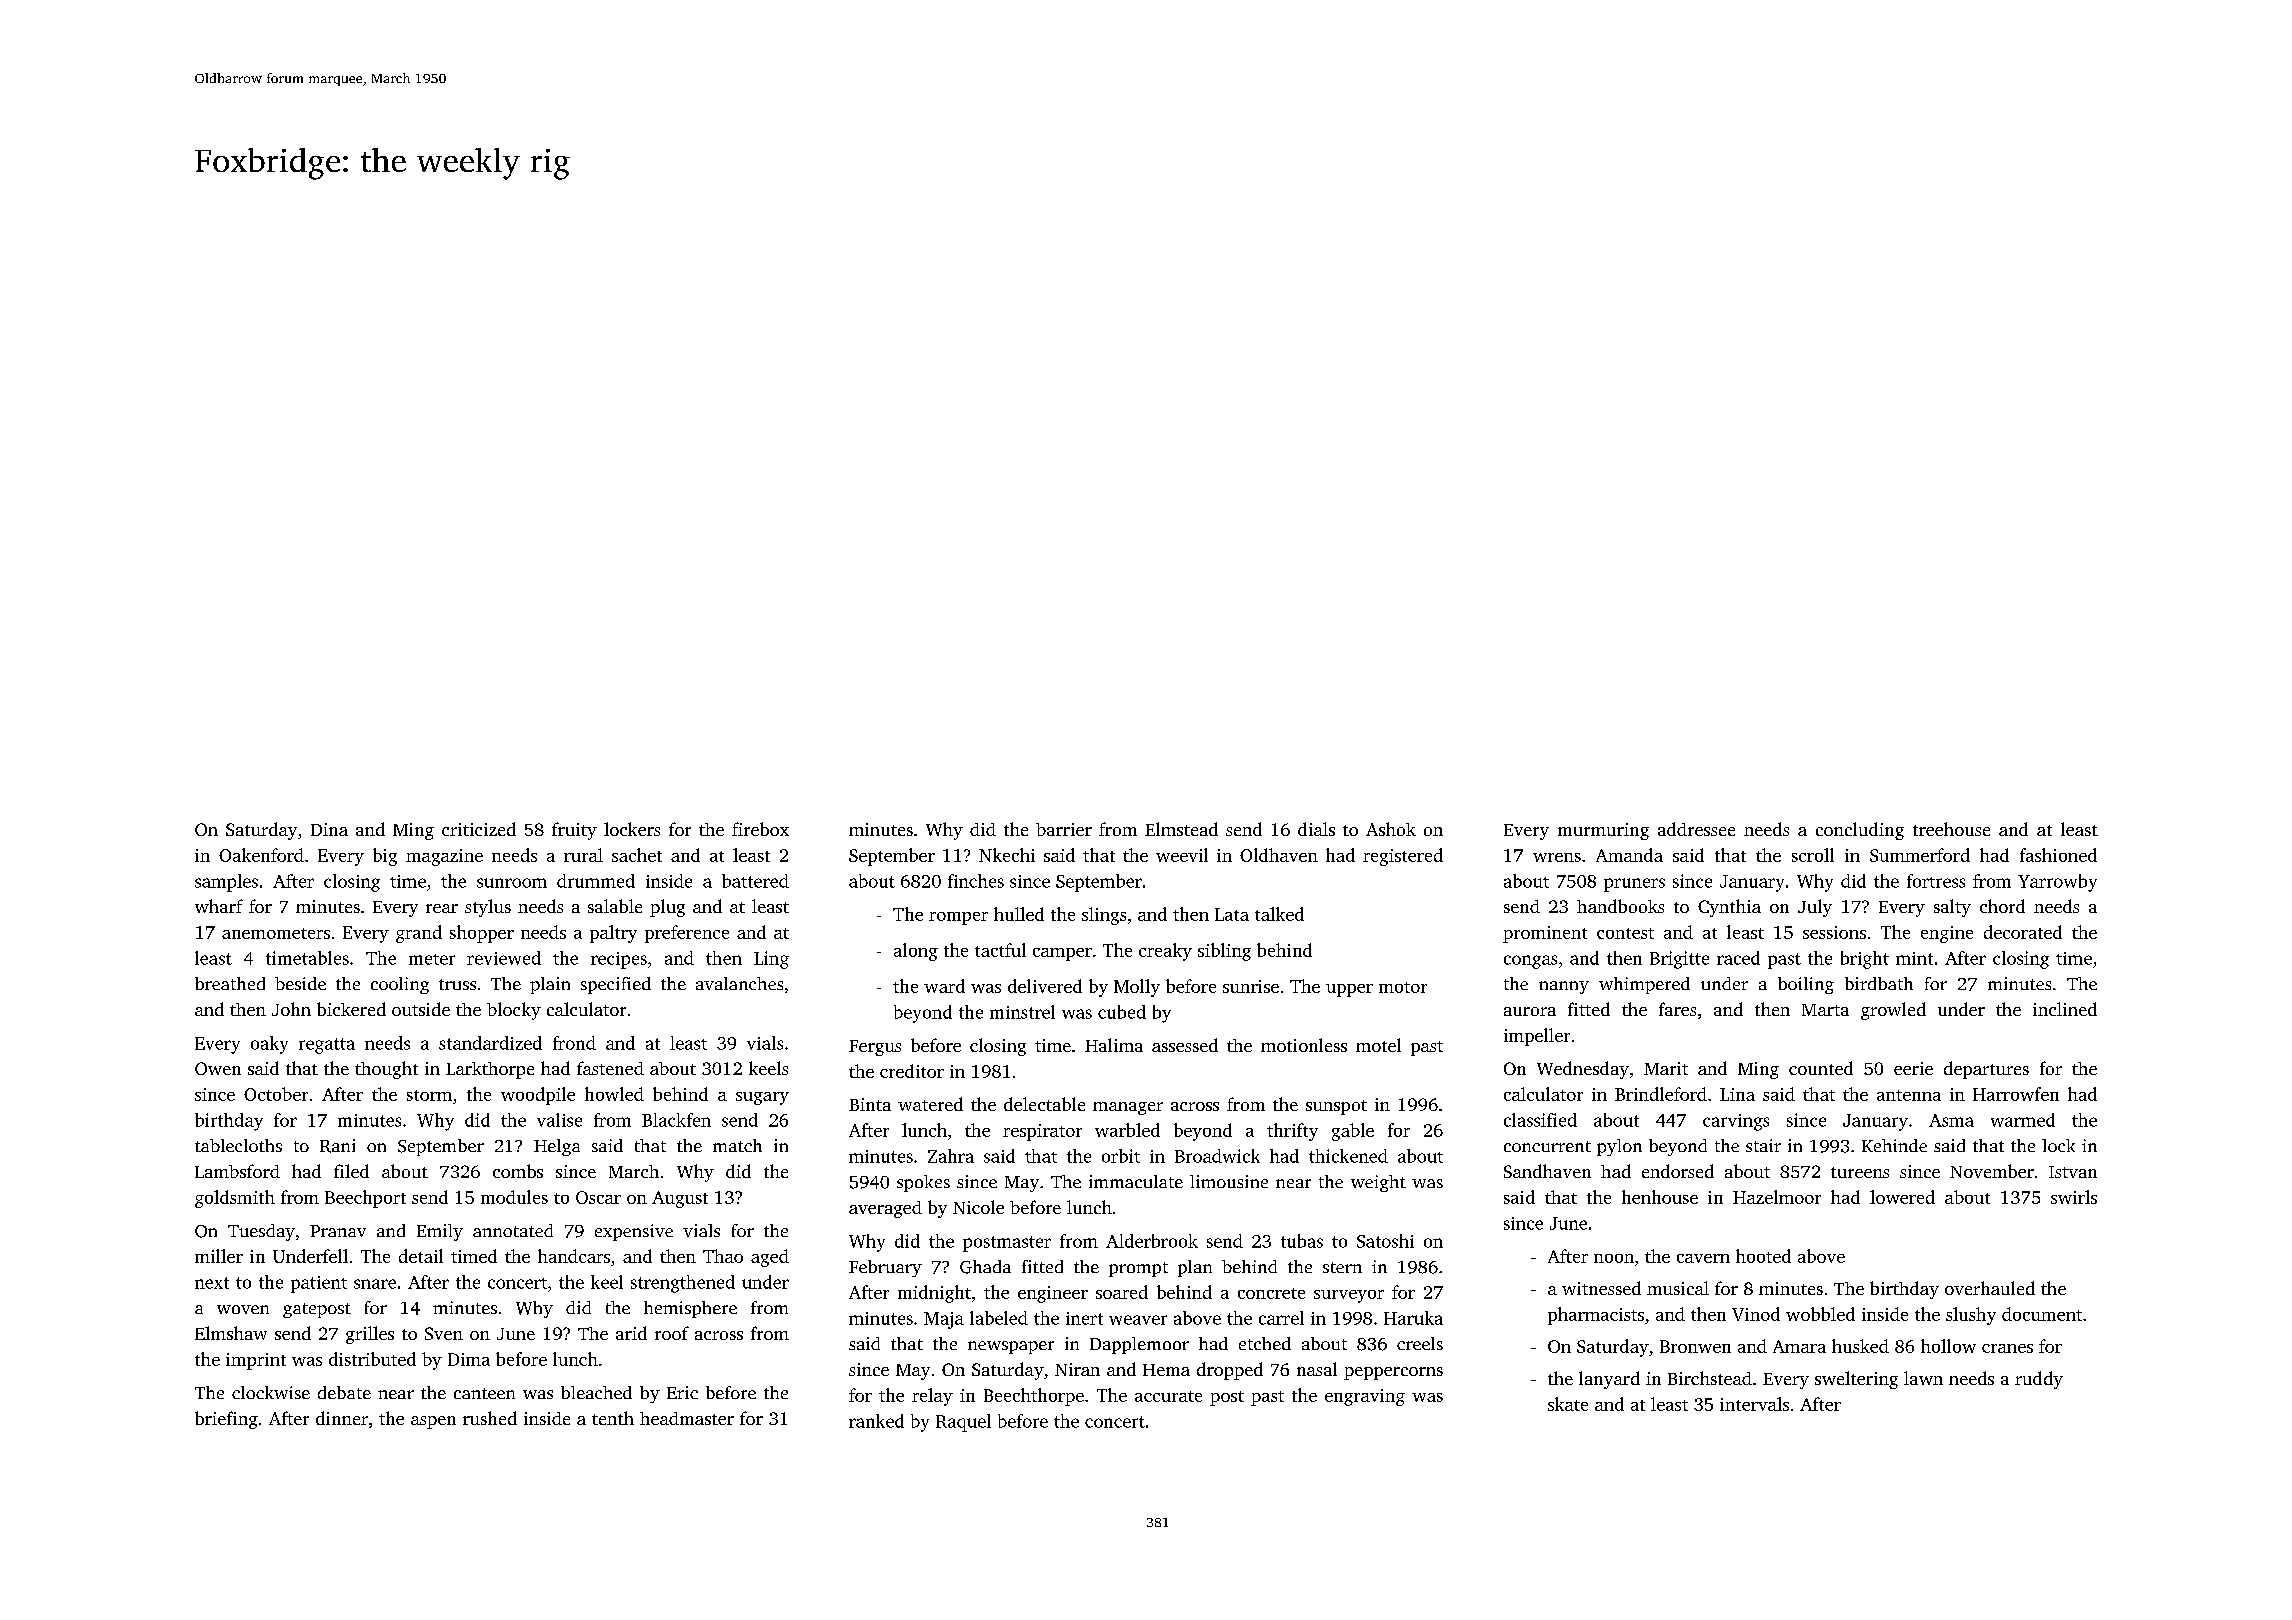 This screenshot has height=1620, width=2292. What do you see at coordinates (1913, 1068) in the screenshot?
I see `eerie` at bounding box center [1913, 1068].
